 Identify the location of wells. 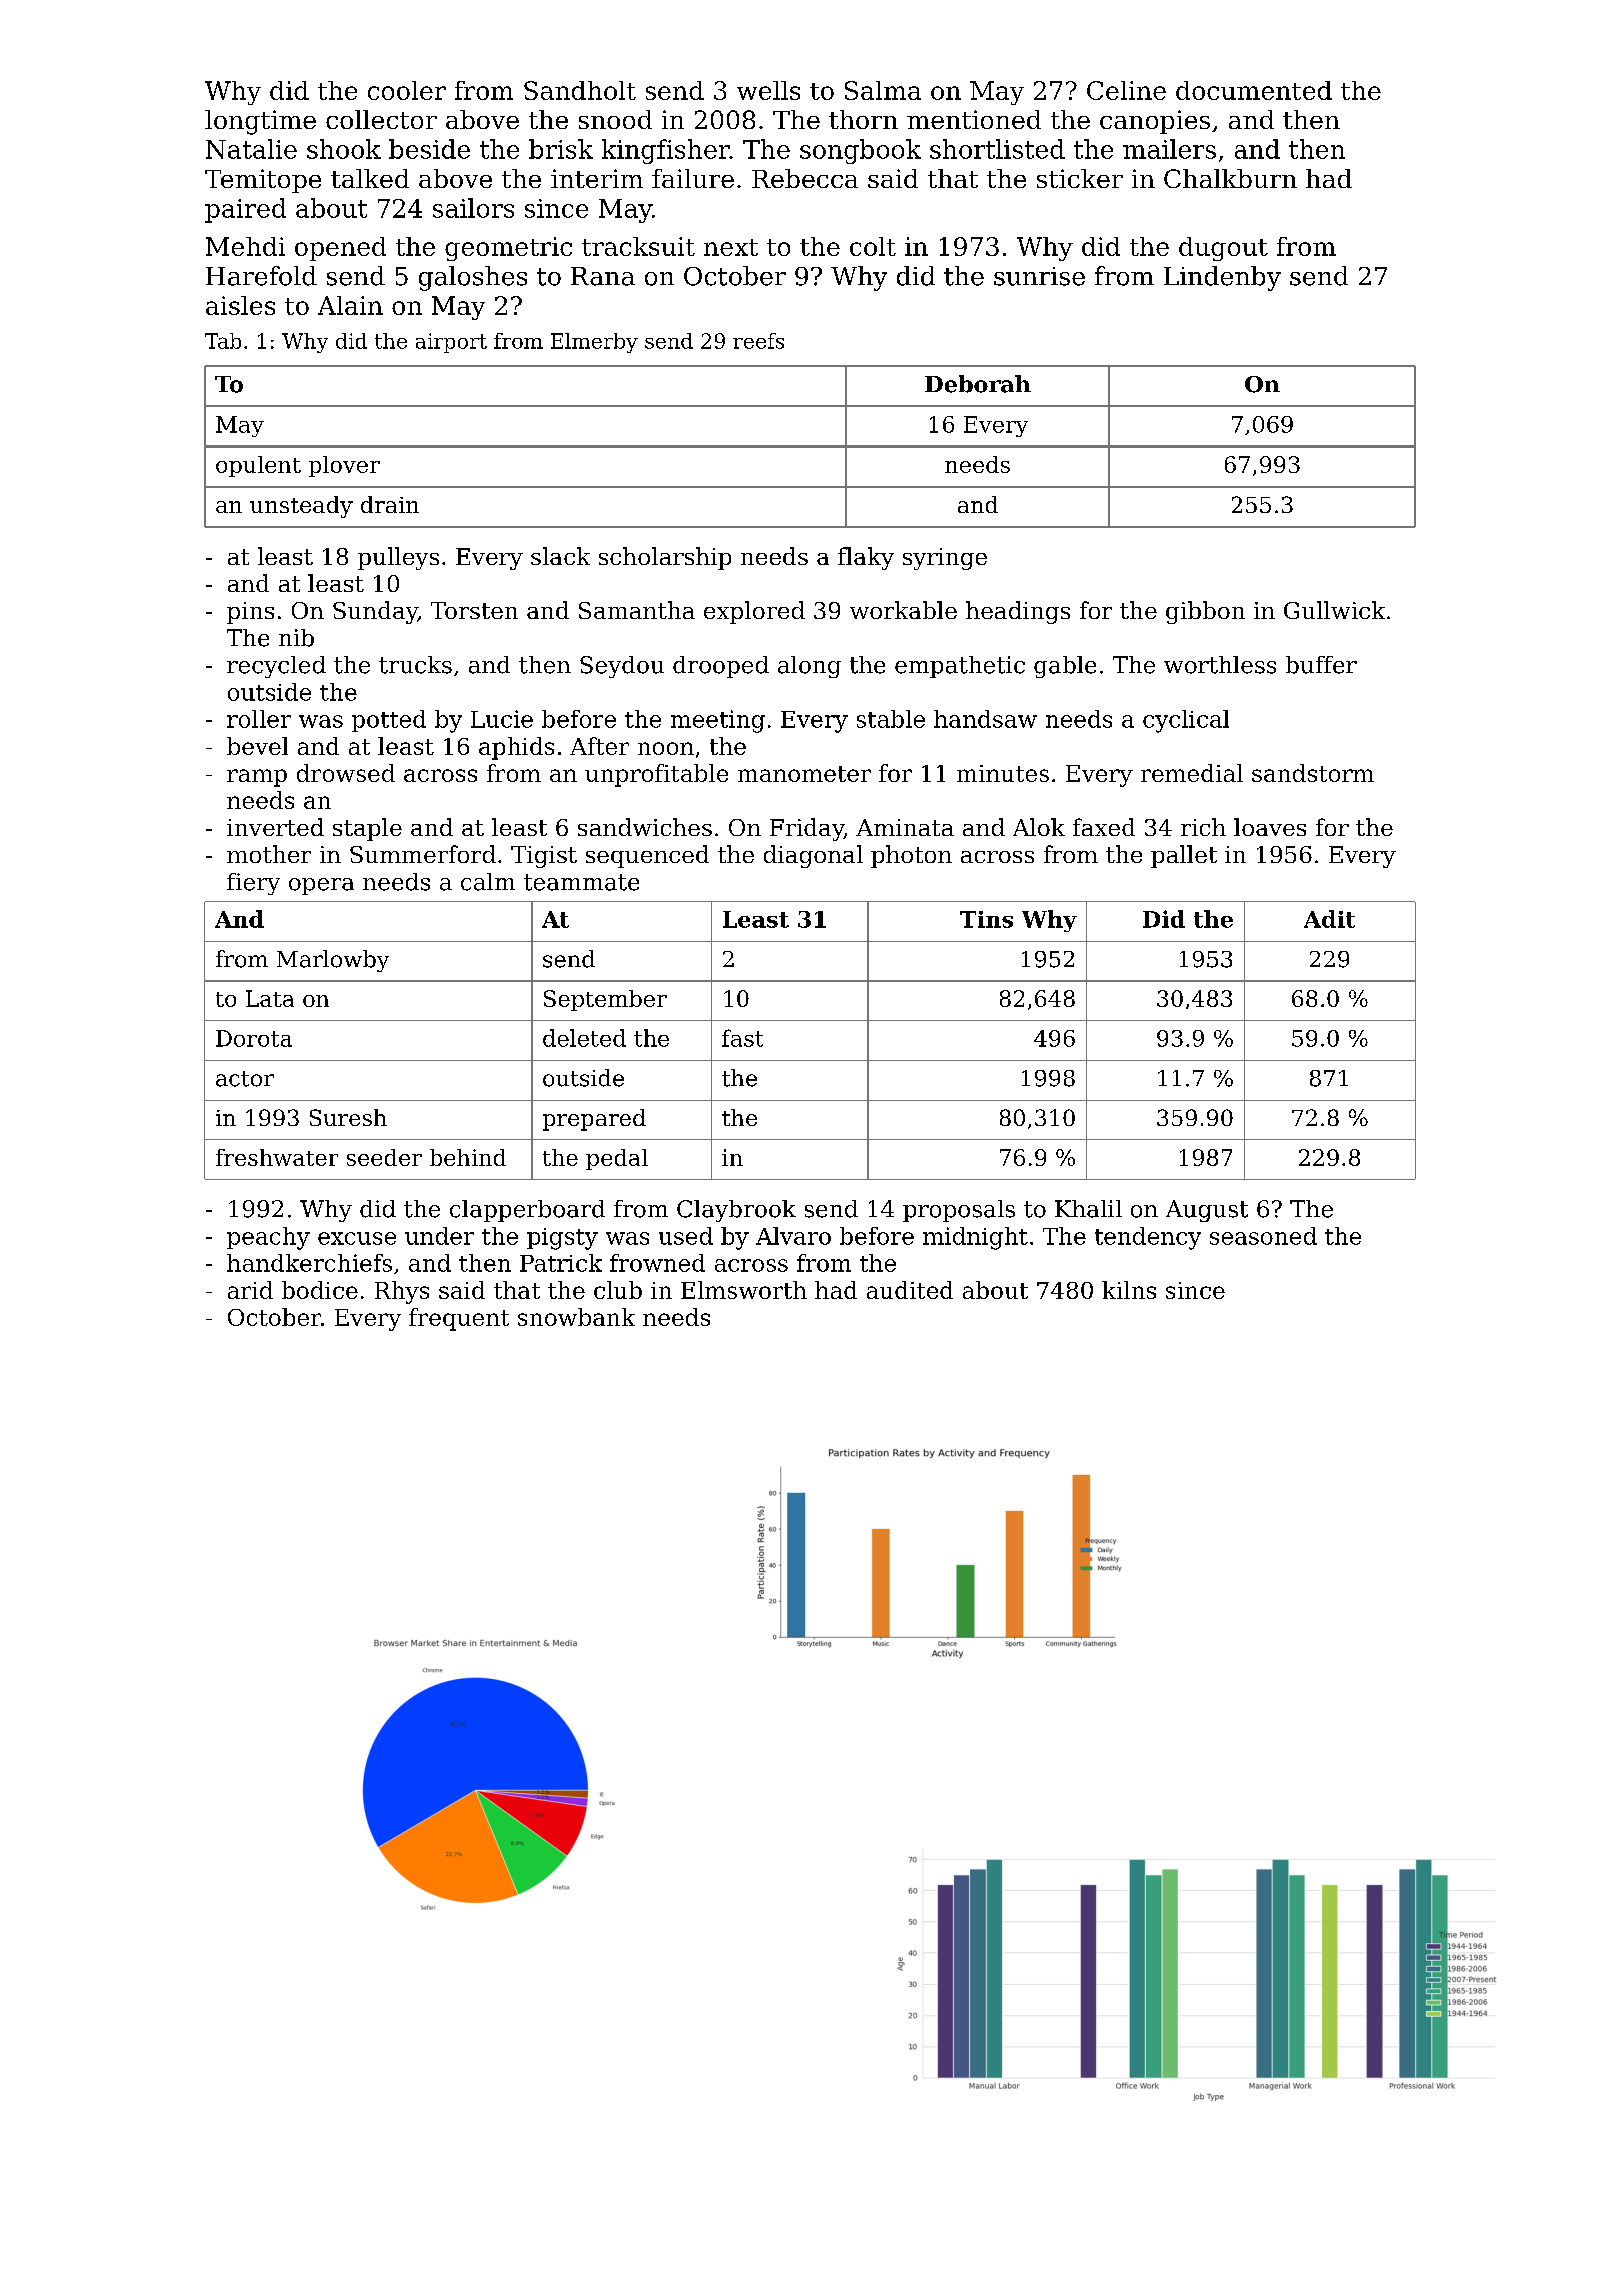
(768, 90).
